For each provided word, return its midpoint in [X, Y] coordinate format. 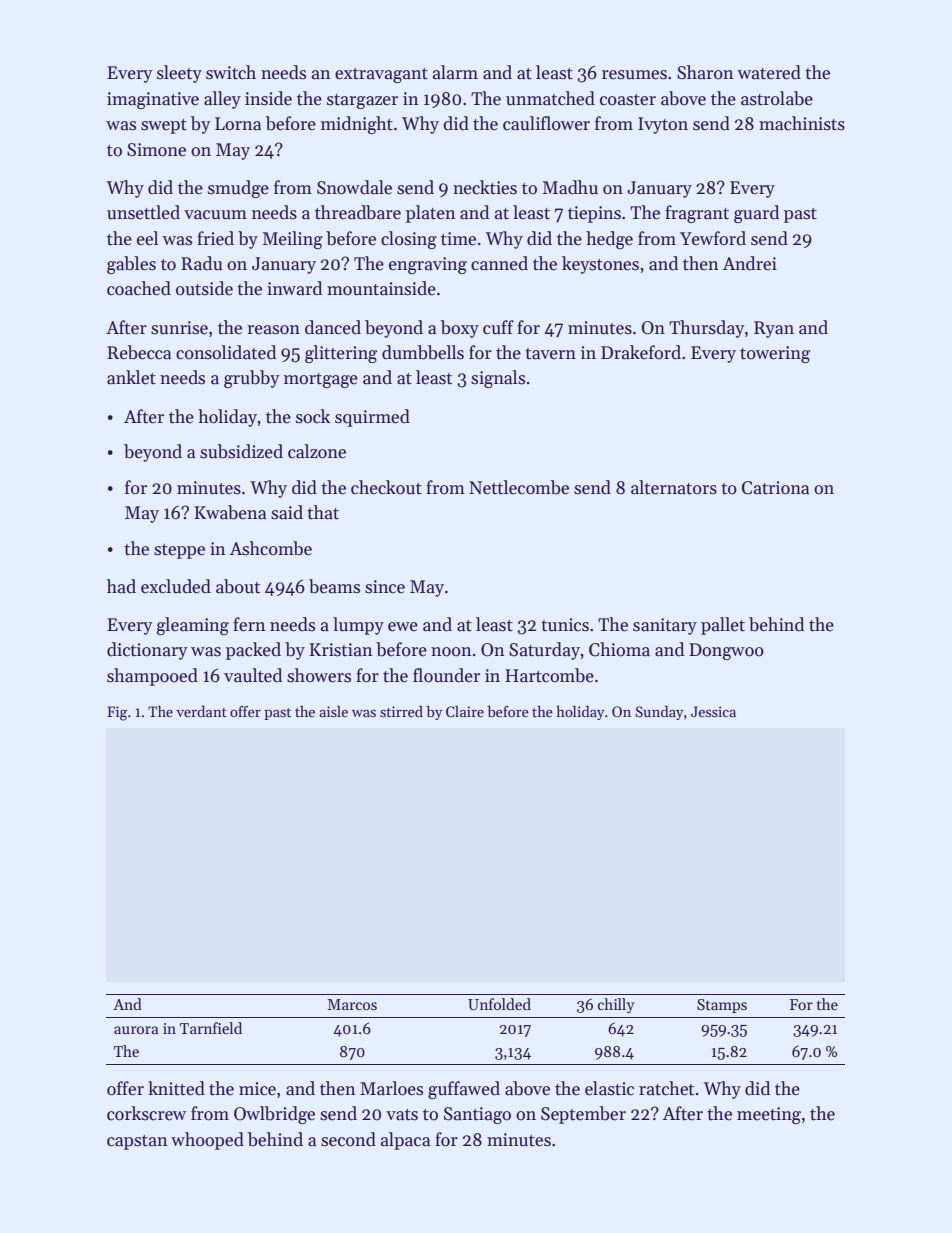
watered [769, 72]
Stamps [722, 1006]
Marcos [352, 1004]
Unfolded [499, 1004]
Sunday [659, 712]
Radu [201, 263]
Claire [465, 711]
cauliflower [546, 123]
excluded [176, 586]
